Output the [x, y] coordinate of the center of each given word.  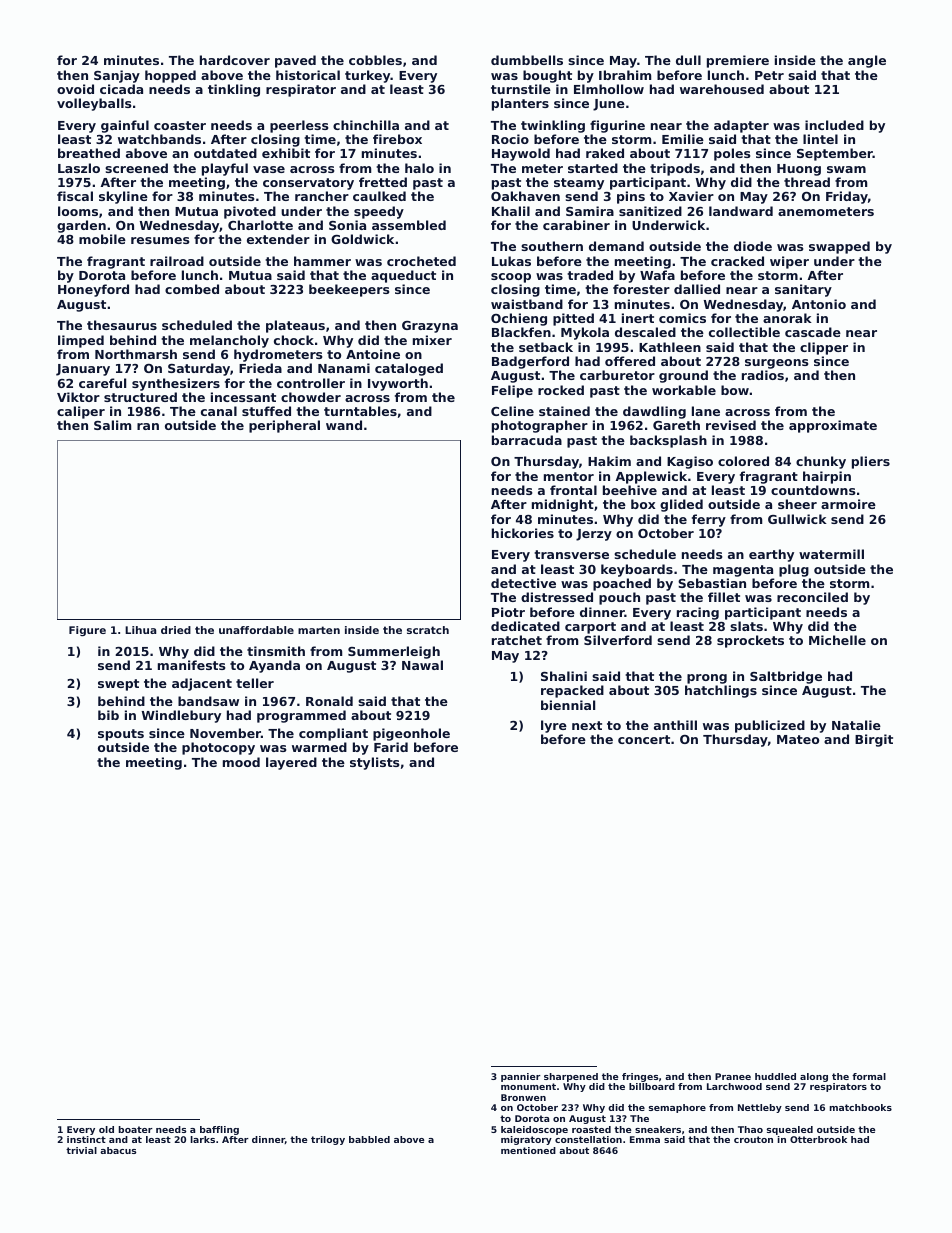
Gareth [676, 425]
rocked [561, 390]
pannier [521, 1077]
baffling [219, 1130]
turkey [368, 76]
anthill [675, 725]
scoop [511, 278]
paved [295, 61]
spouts [121, 735]
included [834, 125]
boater [136, 1129]
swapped [839, 247]
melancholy [229, 341]
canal [219, 411]
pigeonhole [411, 734]
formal [869, 1076]
